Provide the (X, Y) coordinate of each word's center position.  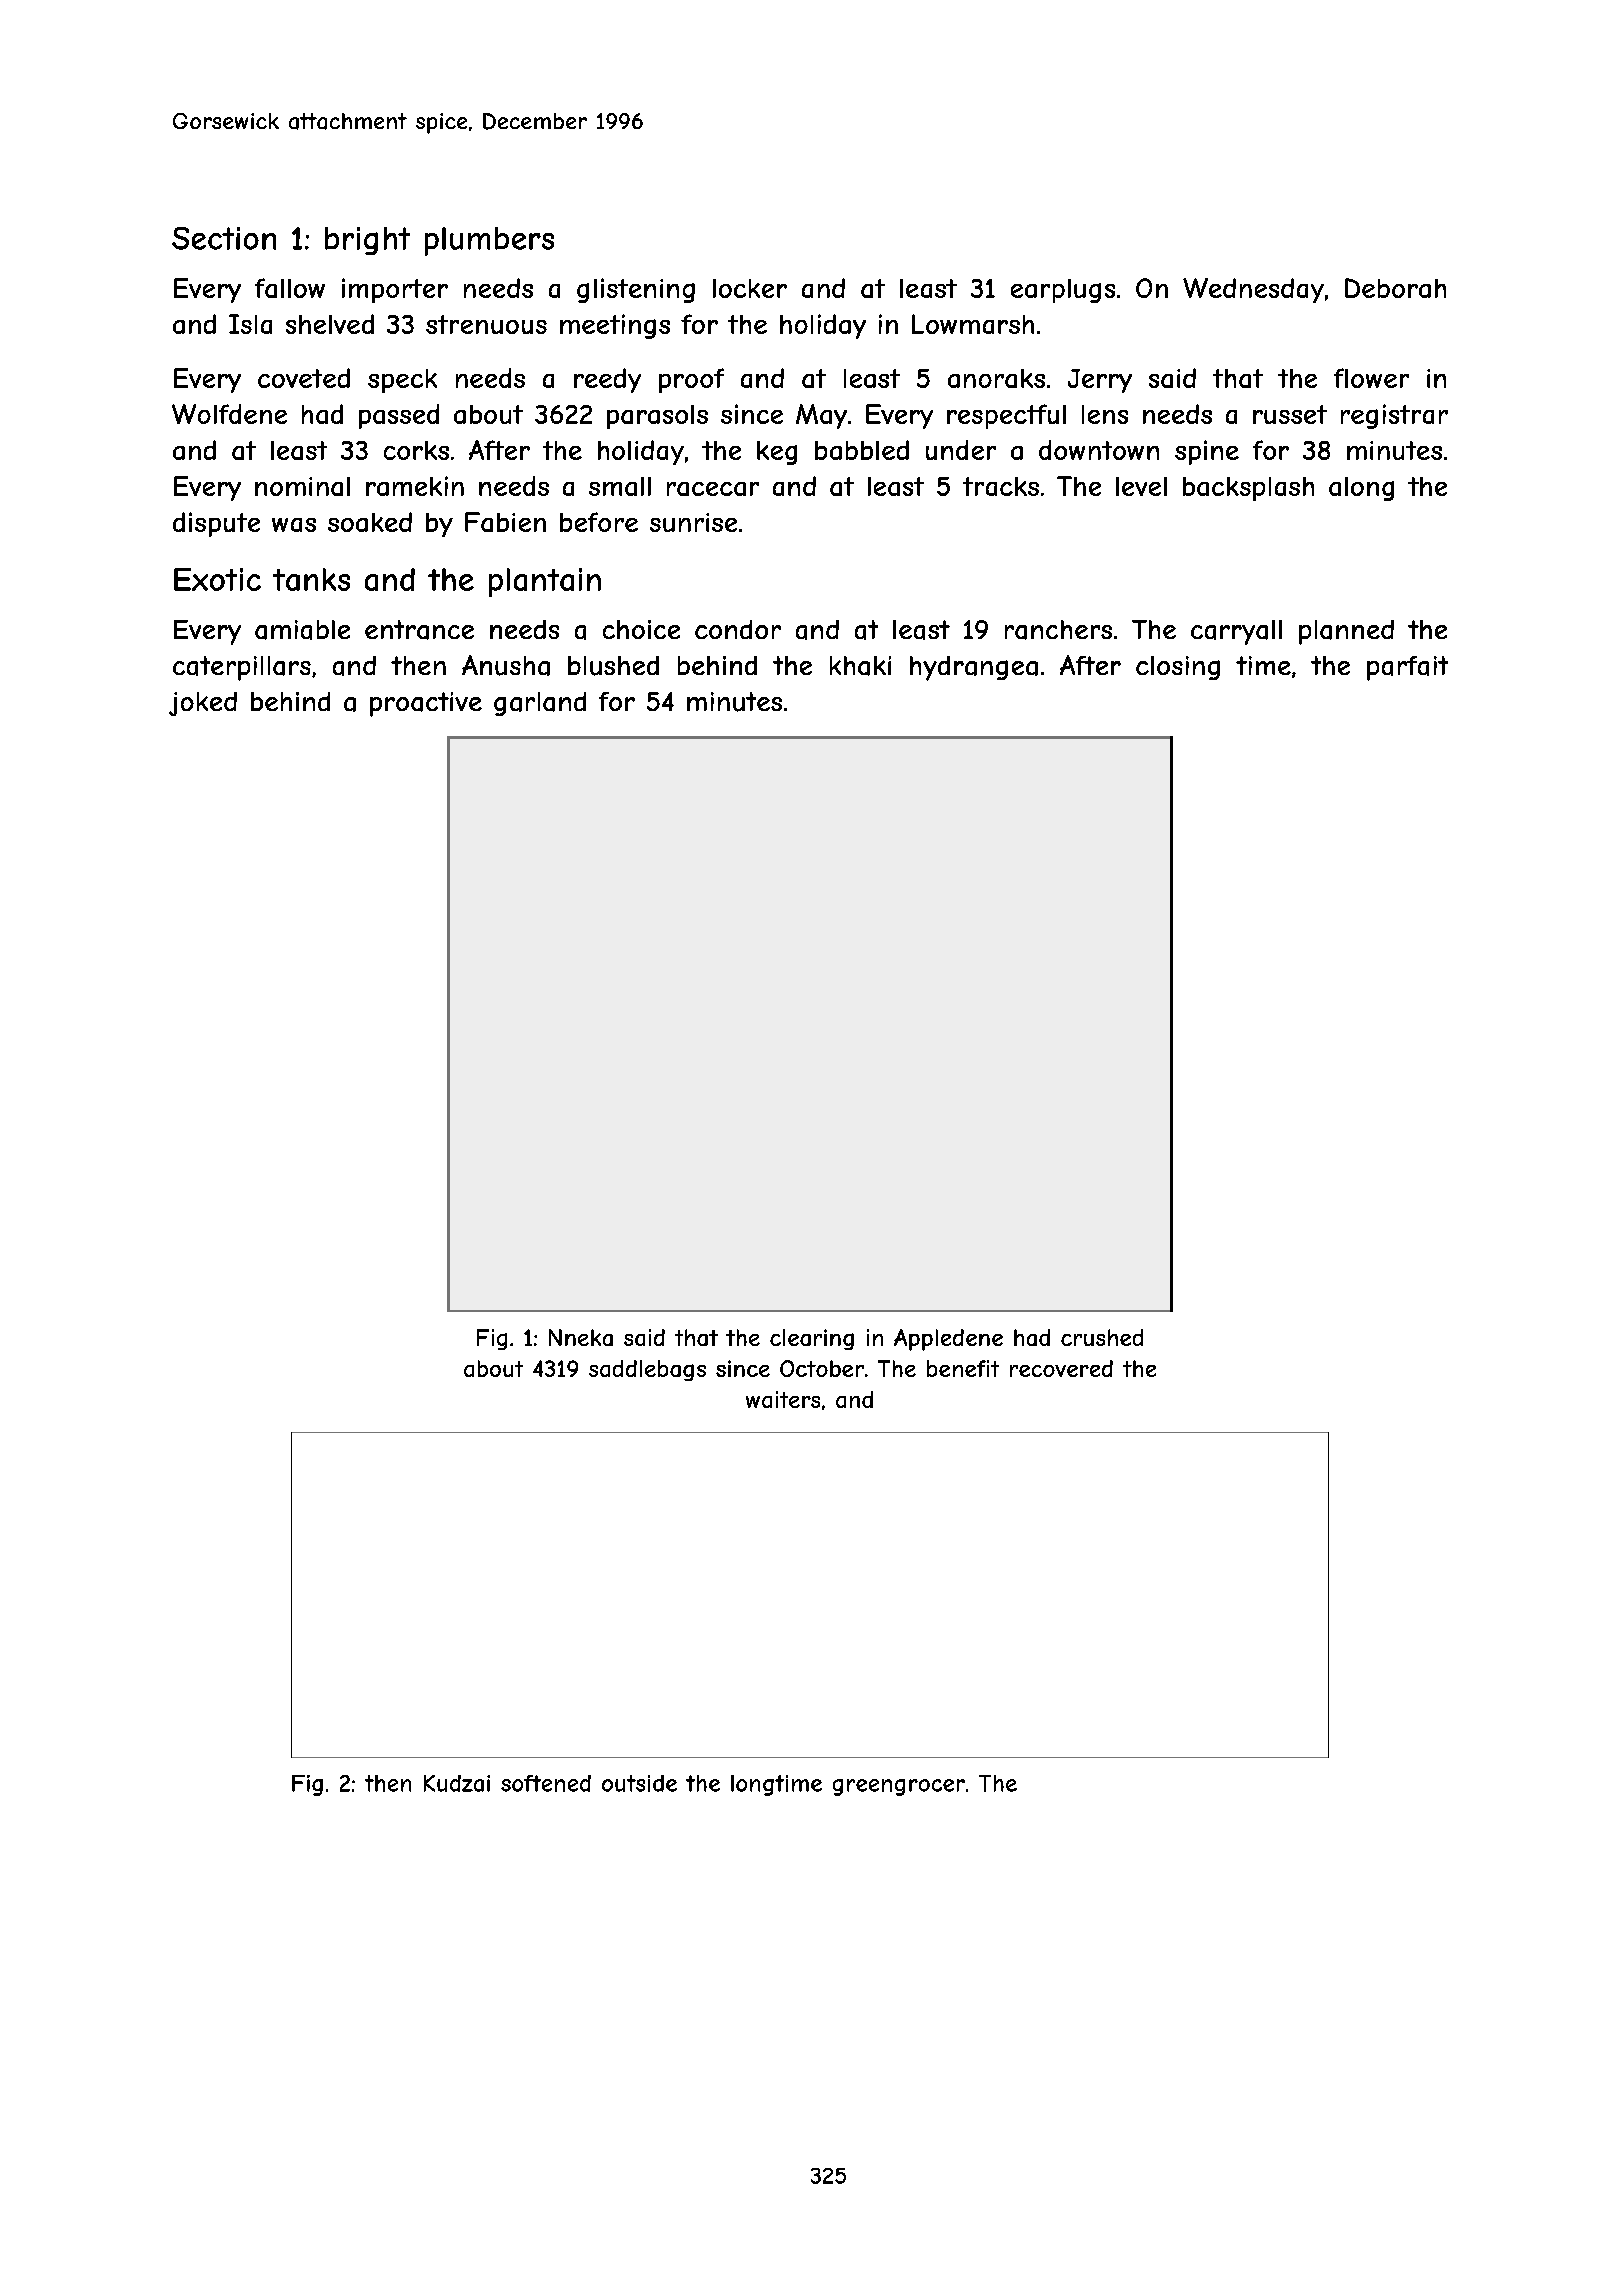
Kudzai (457, 1783)
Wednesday (1253, 290)
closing (1178, 668)
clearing (812, 1339)
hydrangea (974, 668)
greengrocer (899, 1787)
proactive (426, 704)
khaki (860, 666)
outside (639, 1783)
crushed (1102, 1337)
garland (540, 704)
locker (750, 288)
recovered (1061, 1368)
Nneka (581, 1337)
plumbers (489, 241)
